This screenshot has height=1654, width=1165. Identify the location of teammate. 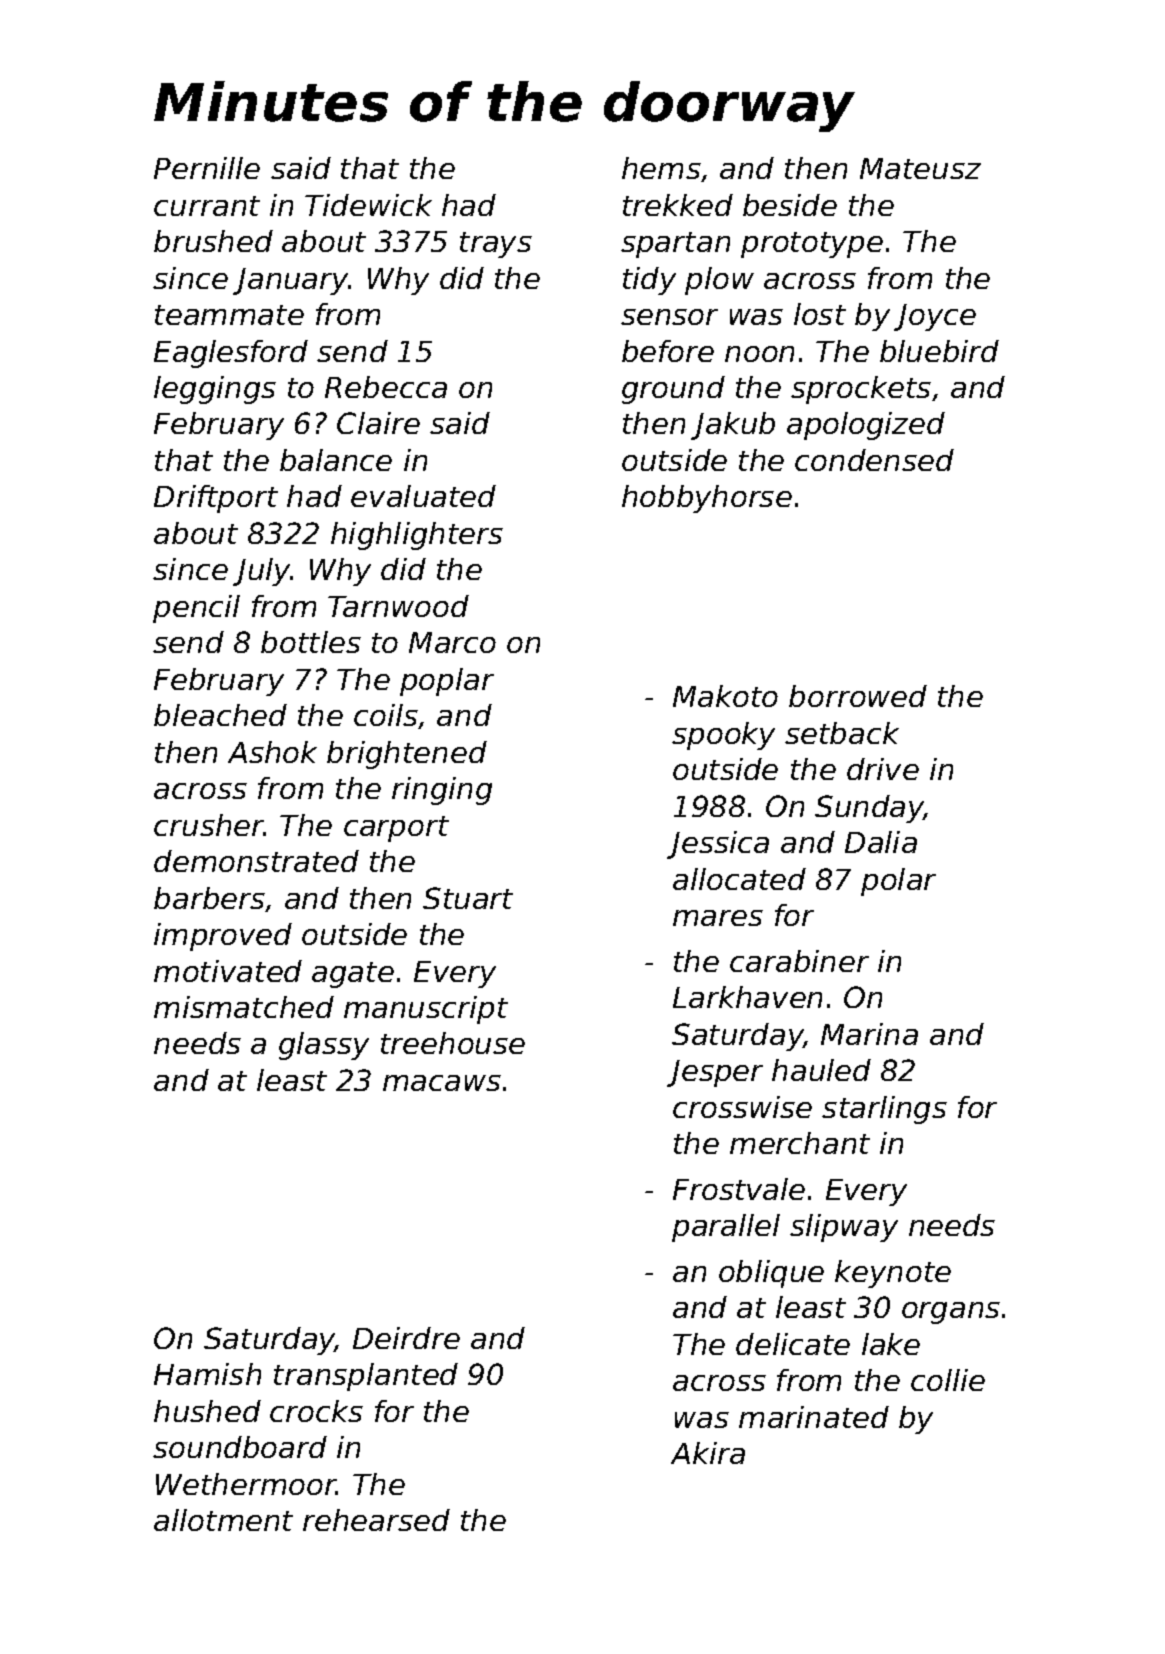
(229, 315).
